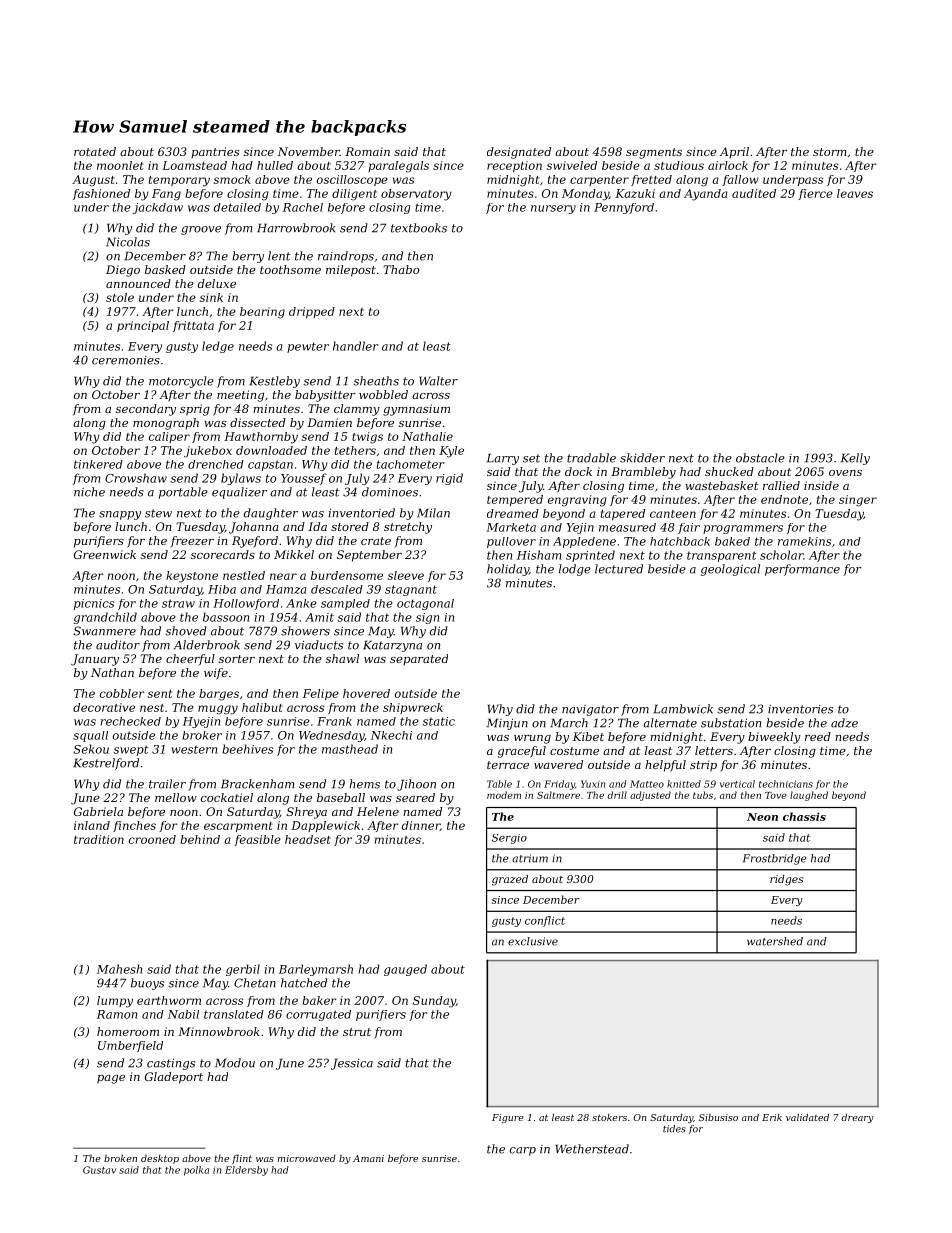  What do you see at coordinates (246, 604) in the screenshot?
I see `Hollowford` at bounding box center [246, 604].
